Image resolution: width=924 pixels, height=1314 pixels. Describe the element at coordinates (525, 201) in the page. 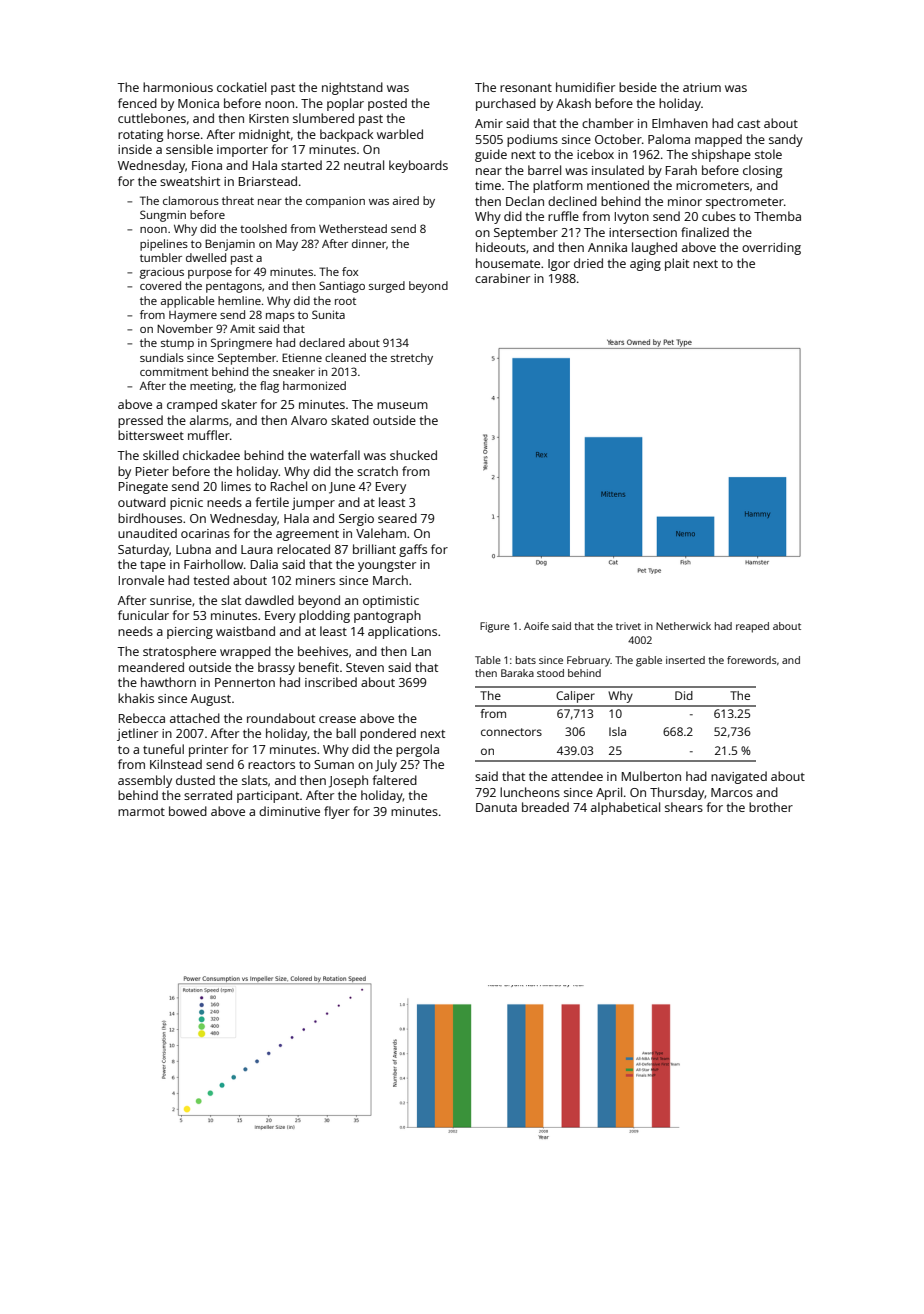

I see `Declan` at that location.
